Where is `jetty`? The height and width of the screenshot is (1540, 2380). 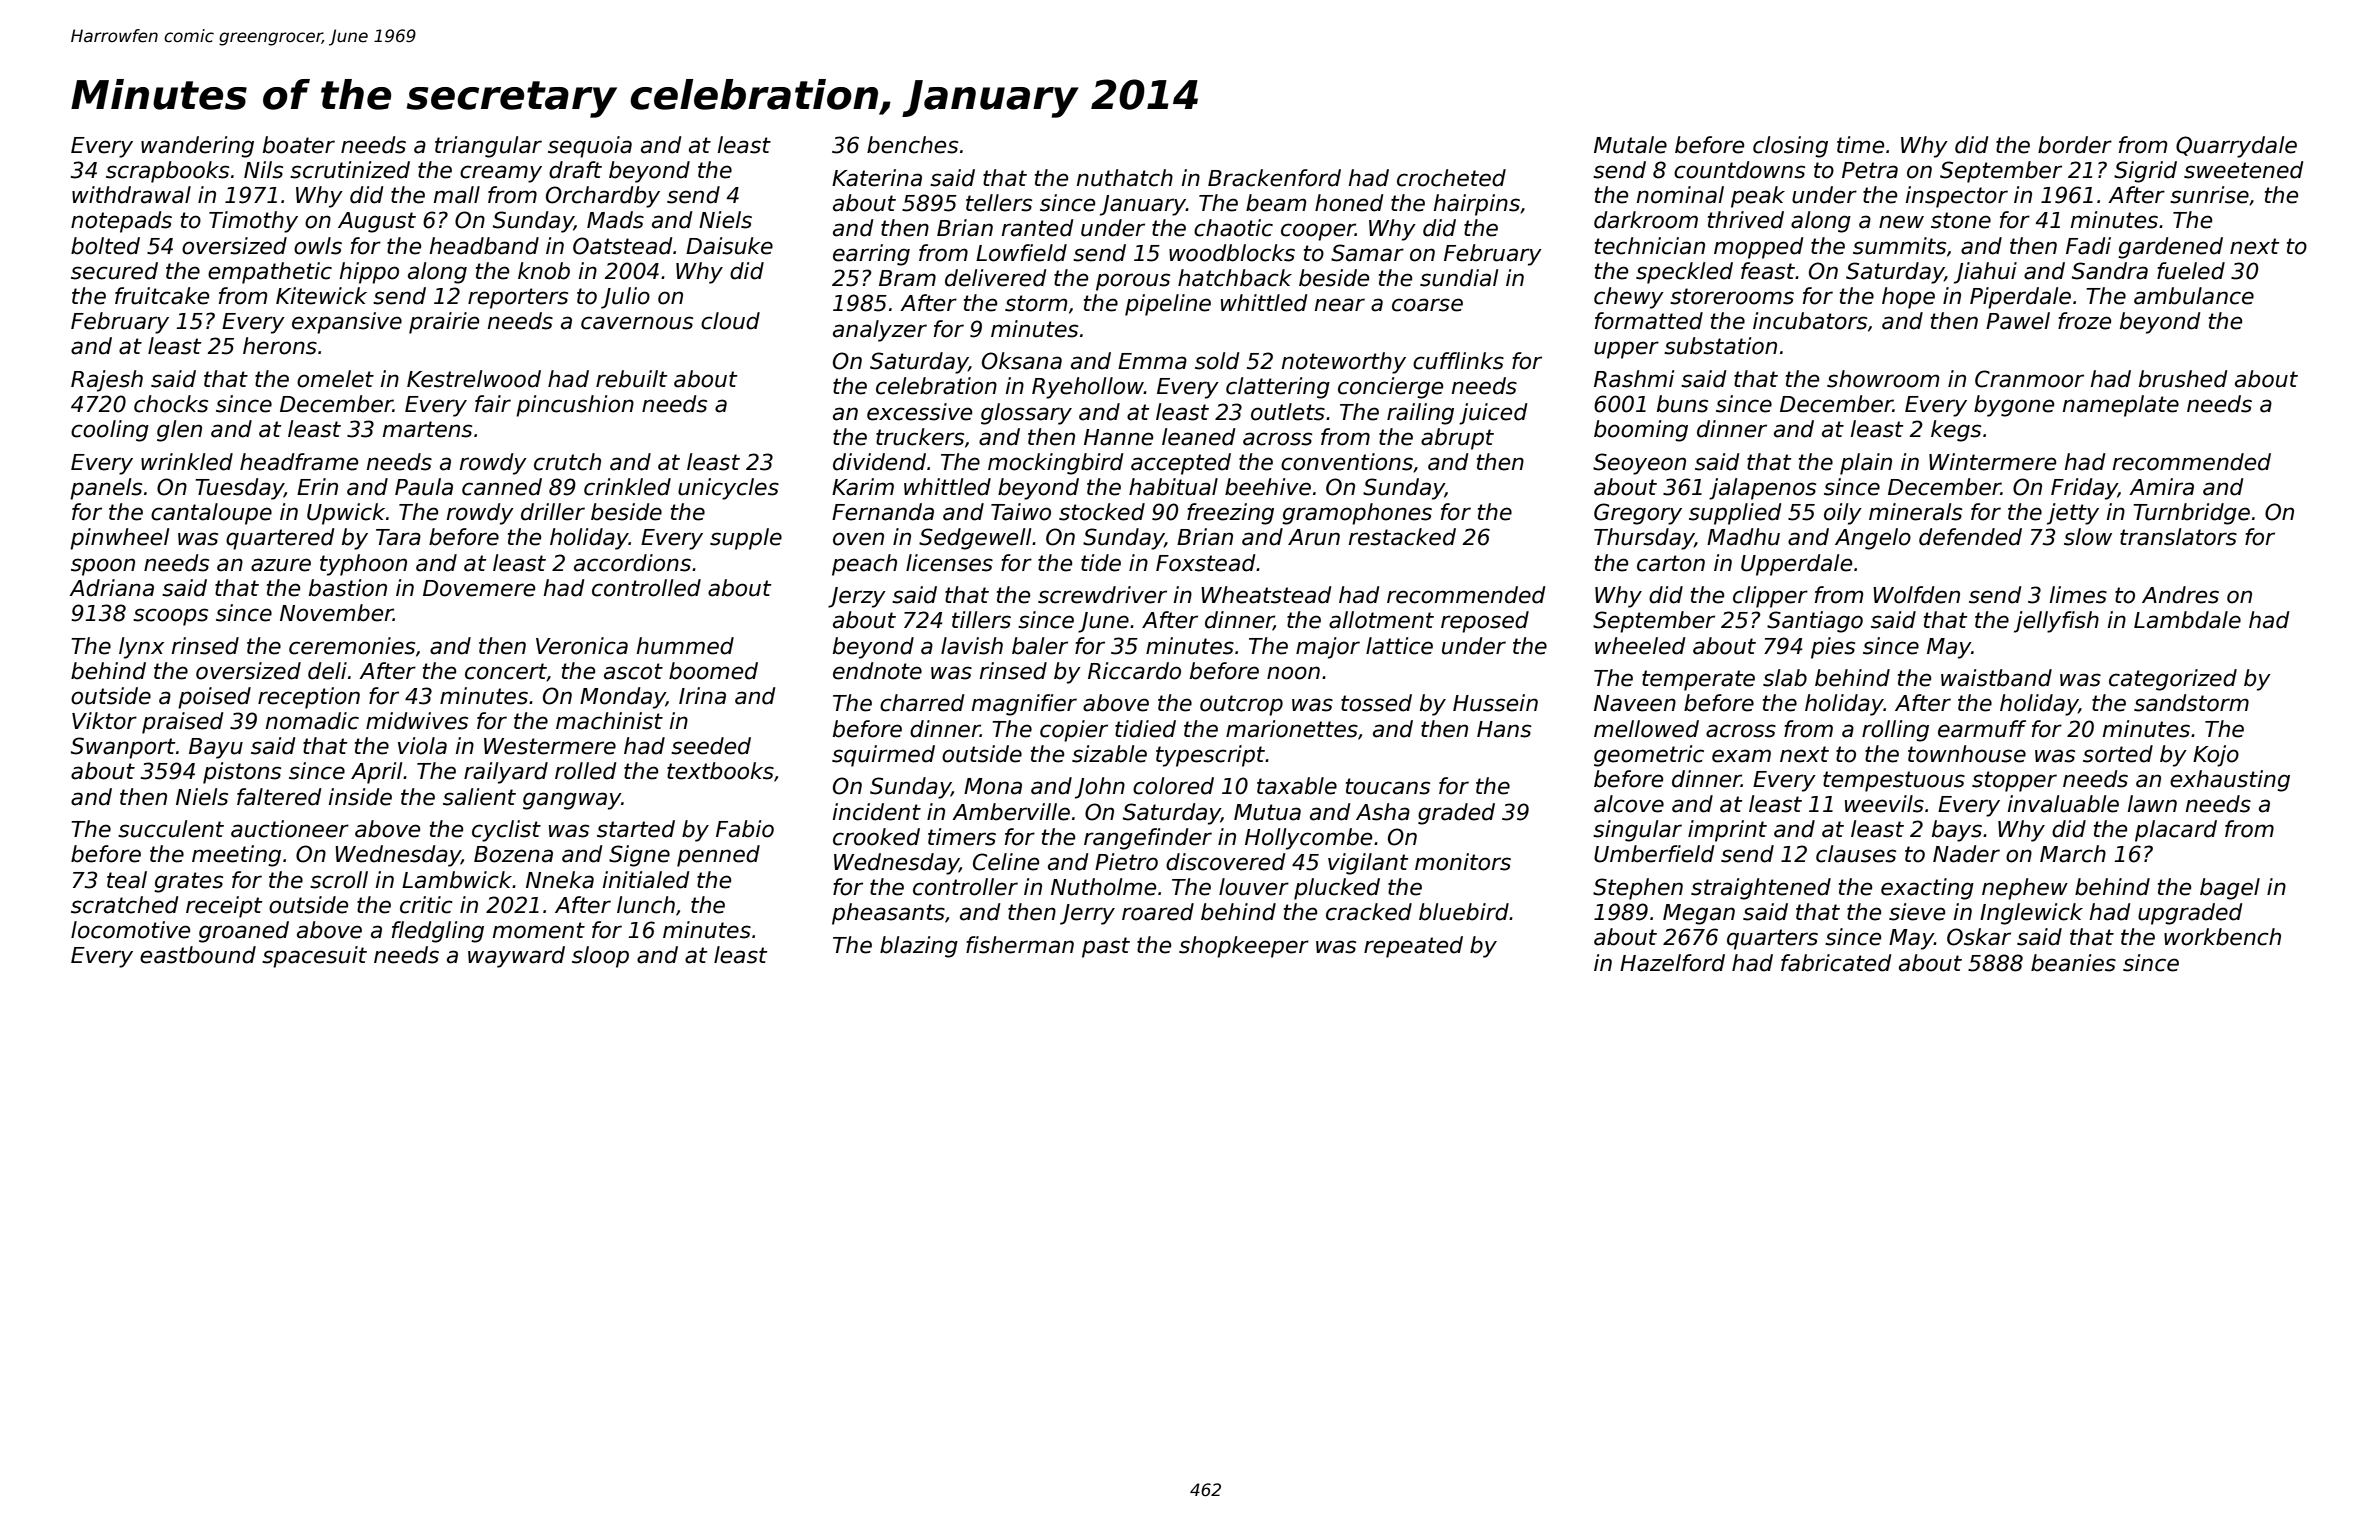
jetty is located at coordinates (2073, 514).
